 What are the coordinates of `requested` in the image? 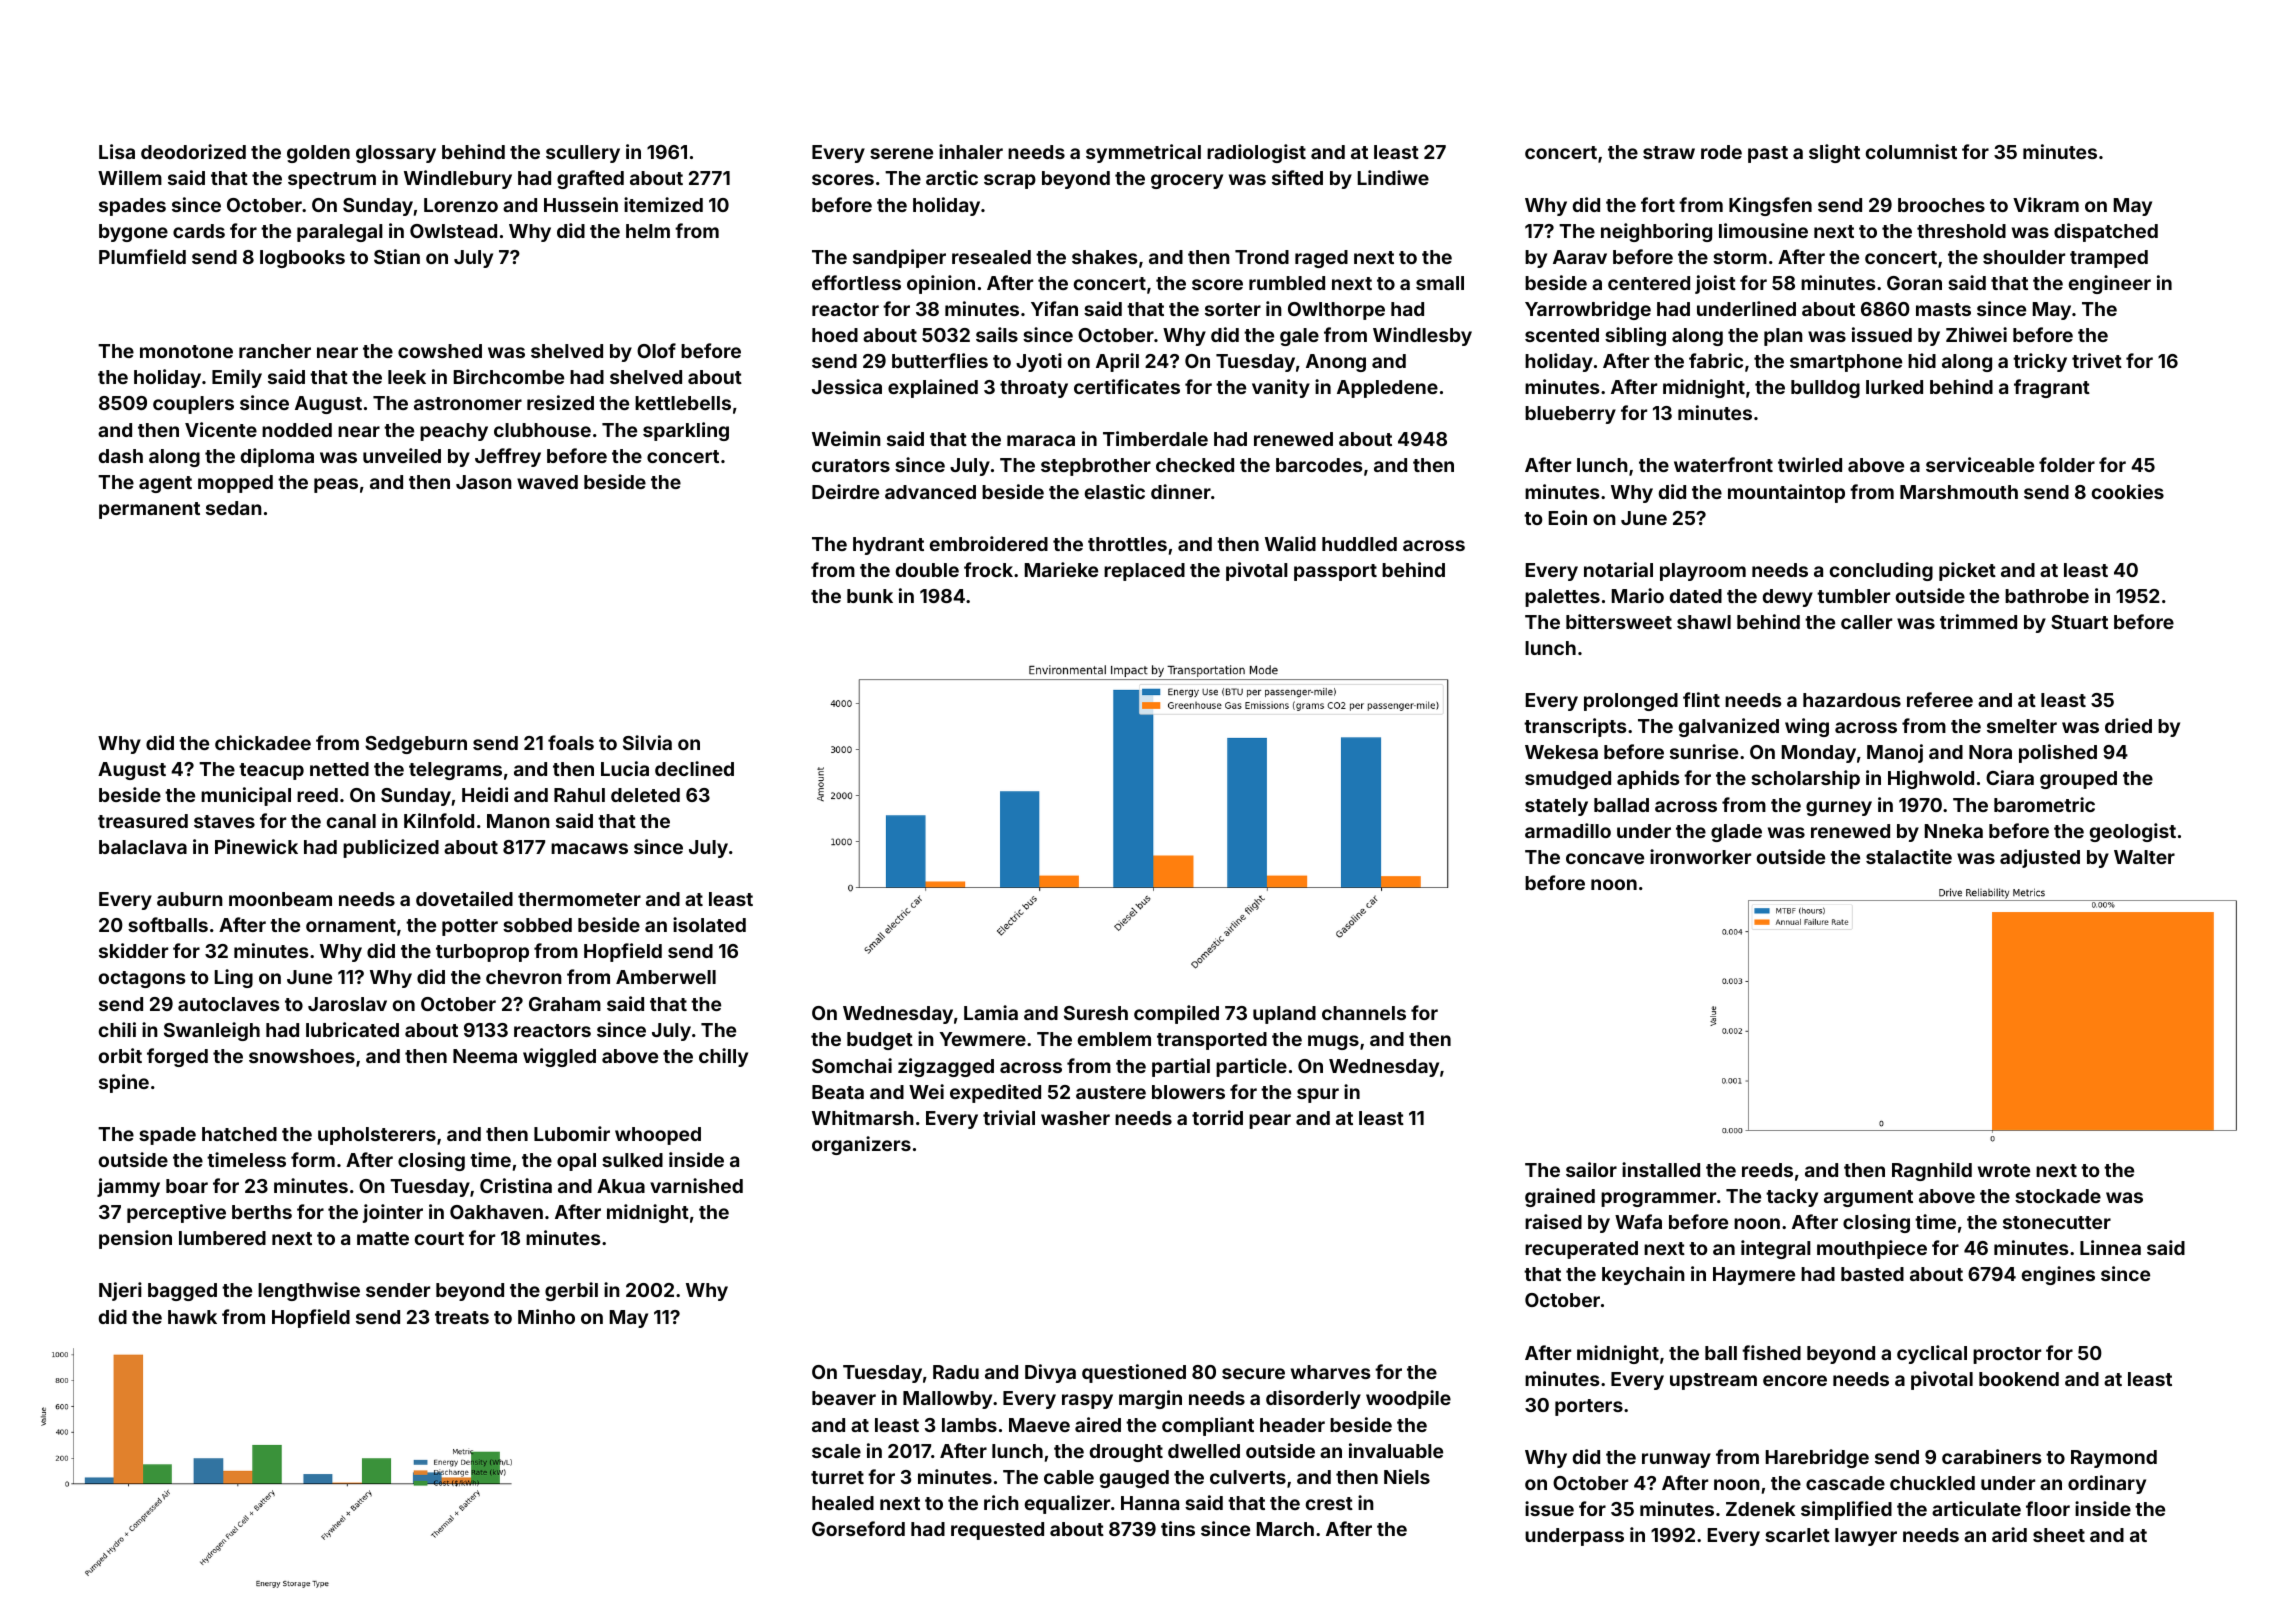 It's located at (997, 1531).
